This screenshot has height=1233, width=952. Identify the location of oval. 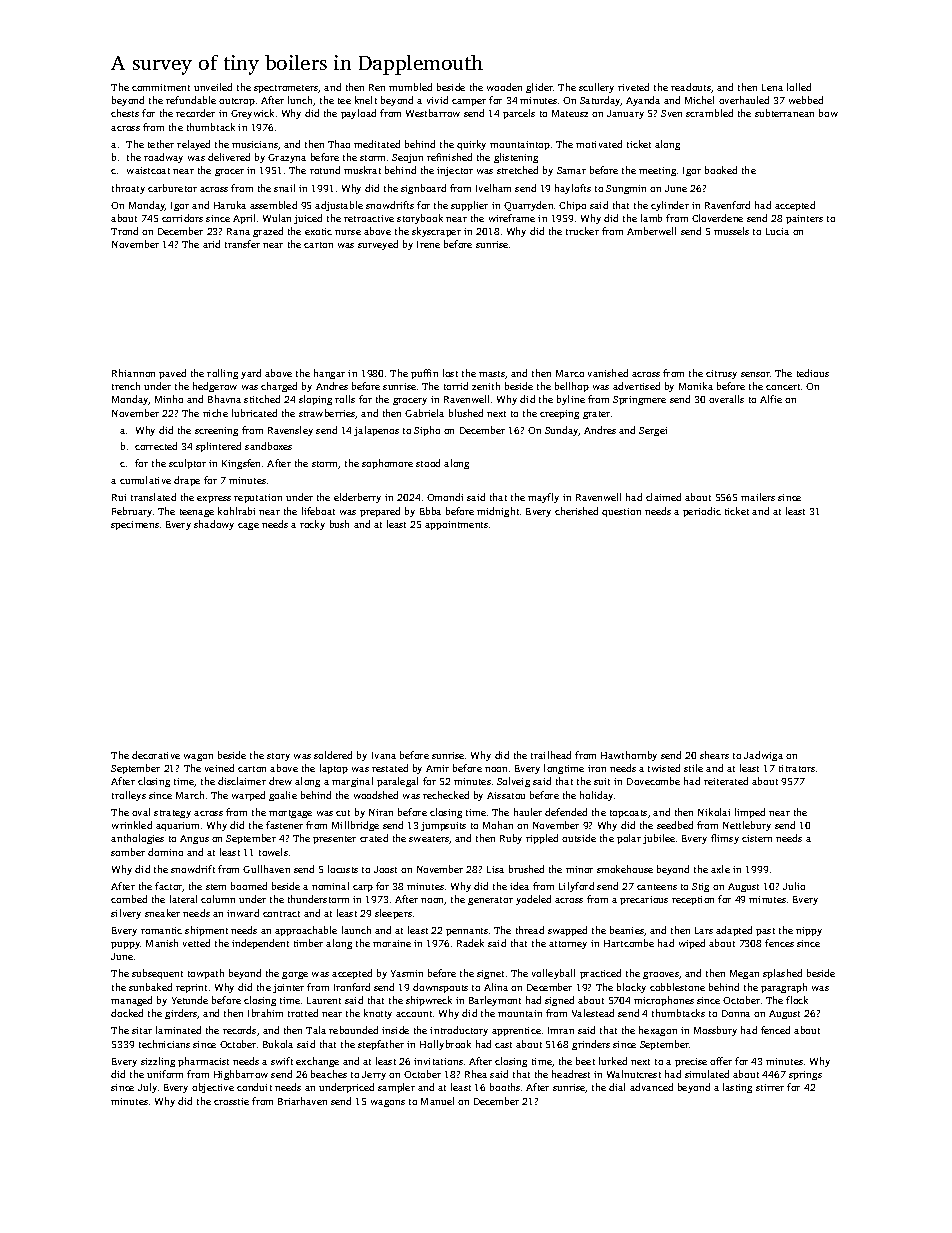
(141, 812).
